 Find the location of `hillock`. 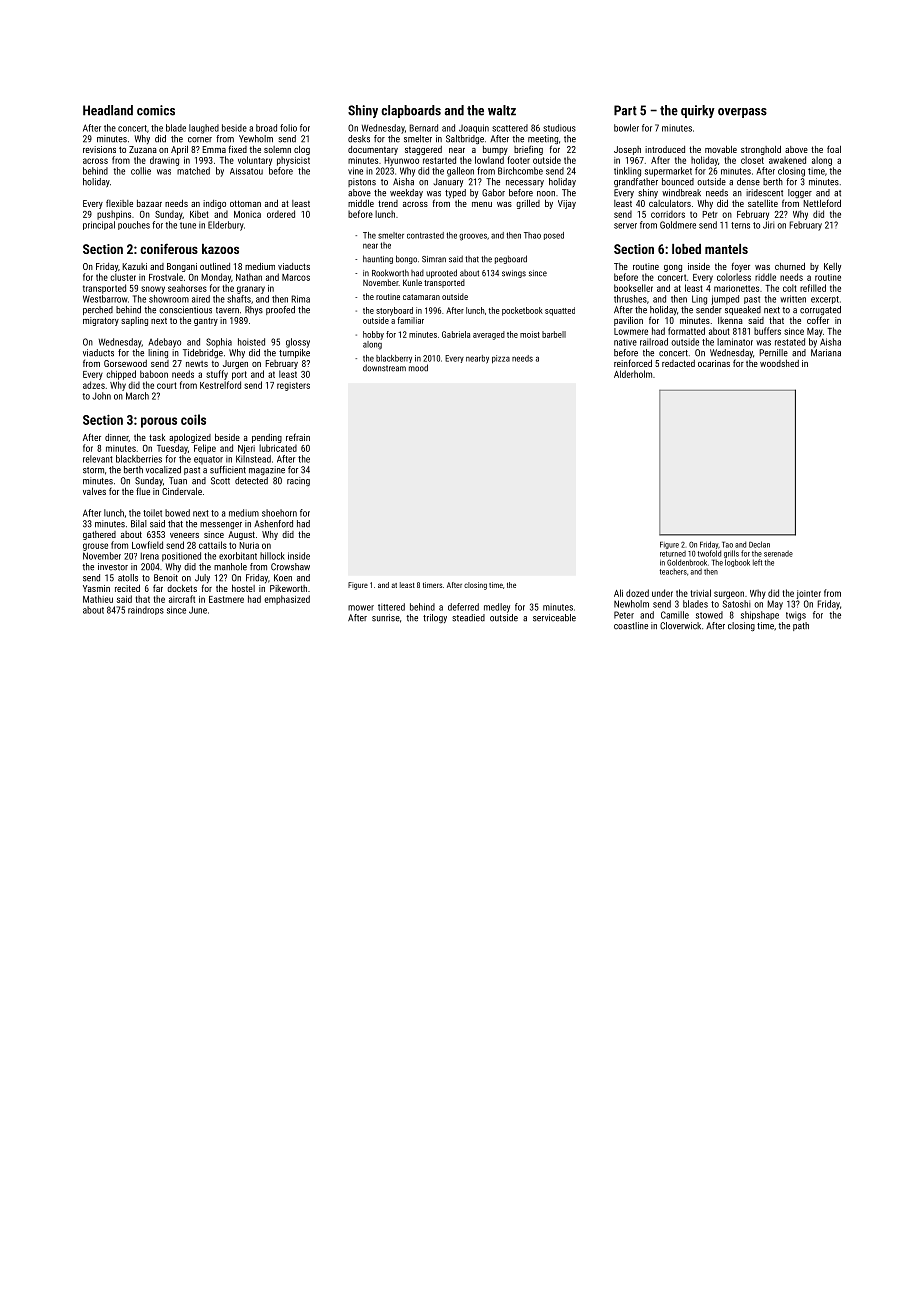

hillock is located at coordinates (272, 556).
